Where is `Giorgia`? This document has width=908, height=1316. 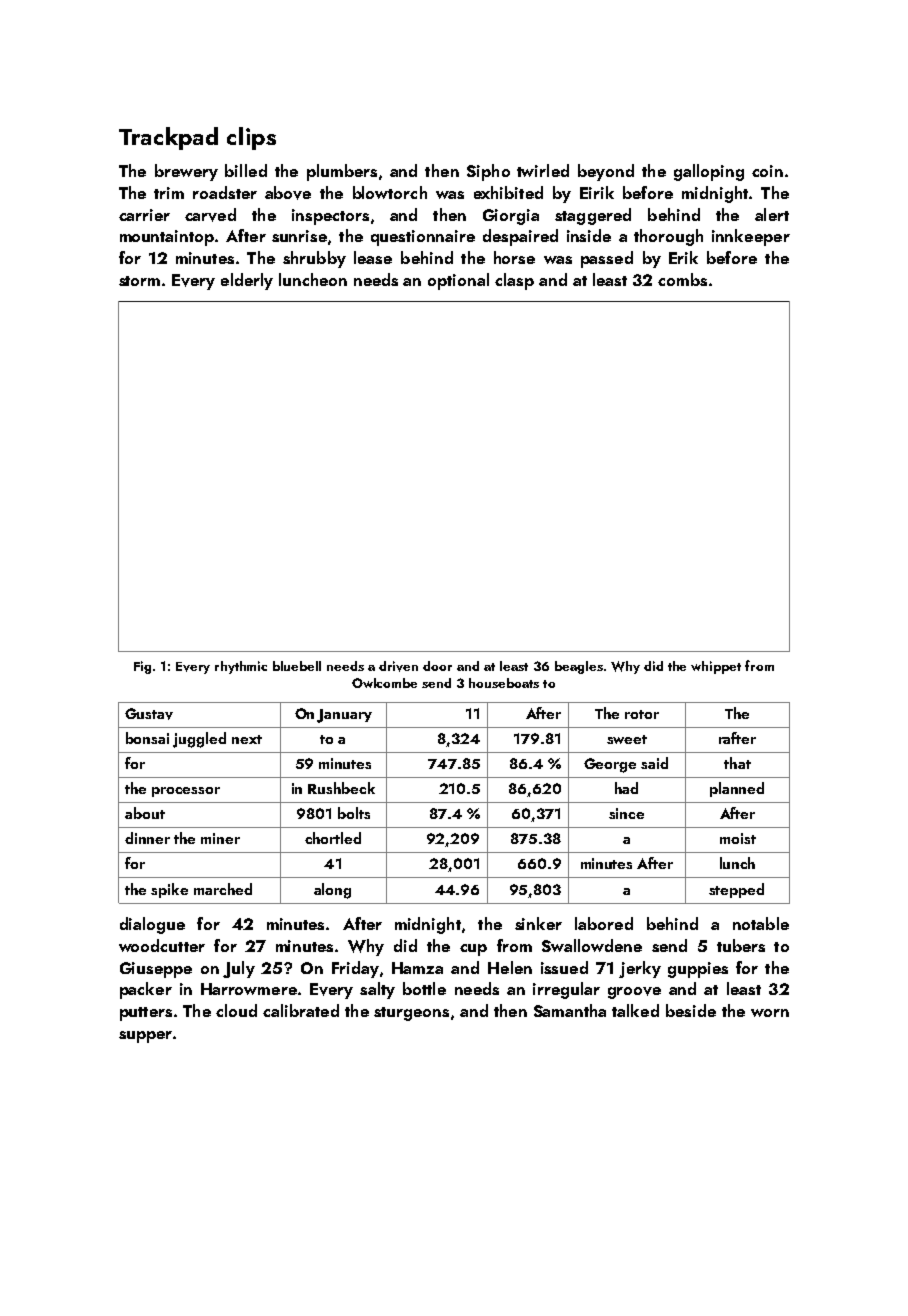 Giorgia is located at coordinates (511, 217).
